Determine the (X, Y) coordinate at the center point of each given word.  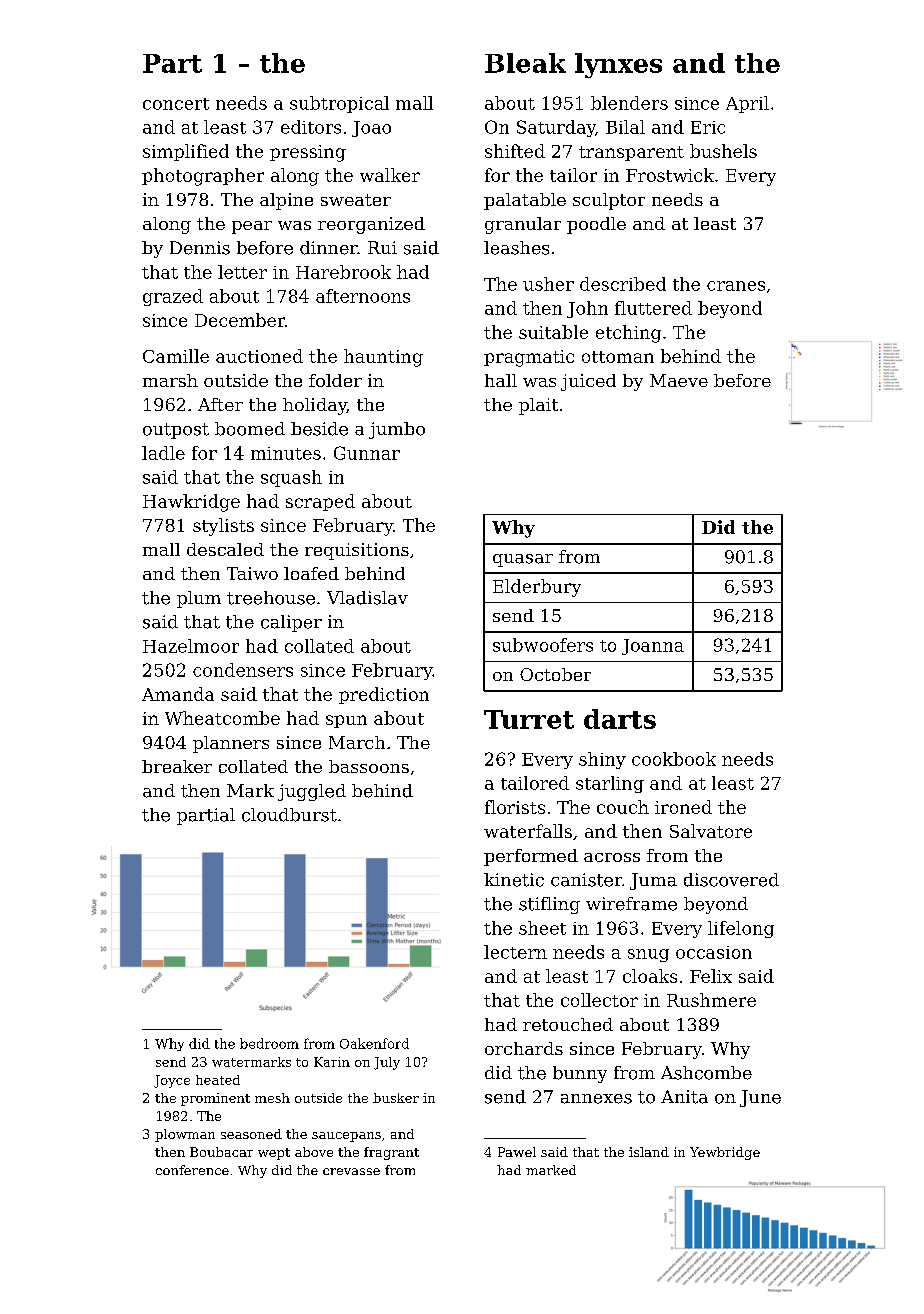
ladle (163, 453)
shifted (515, 151)
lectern (515, 952)
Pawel (517, 1152)
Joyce (172, 1081)
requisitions (357, 551)
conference (192, 1170)
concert (176, 104)
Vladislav (367, 598)
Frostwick (670, 175)
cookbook (674, 759)
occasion (714, 952)
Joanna (653, 647)
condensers (243, 670)
